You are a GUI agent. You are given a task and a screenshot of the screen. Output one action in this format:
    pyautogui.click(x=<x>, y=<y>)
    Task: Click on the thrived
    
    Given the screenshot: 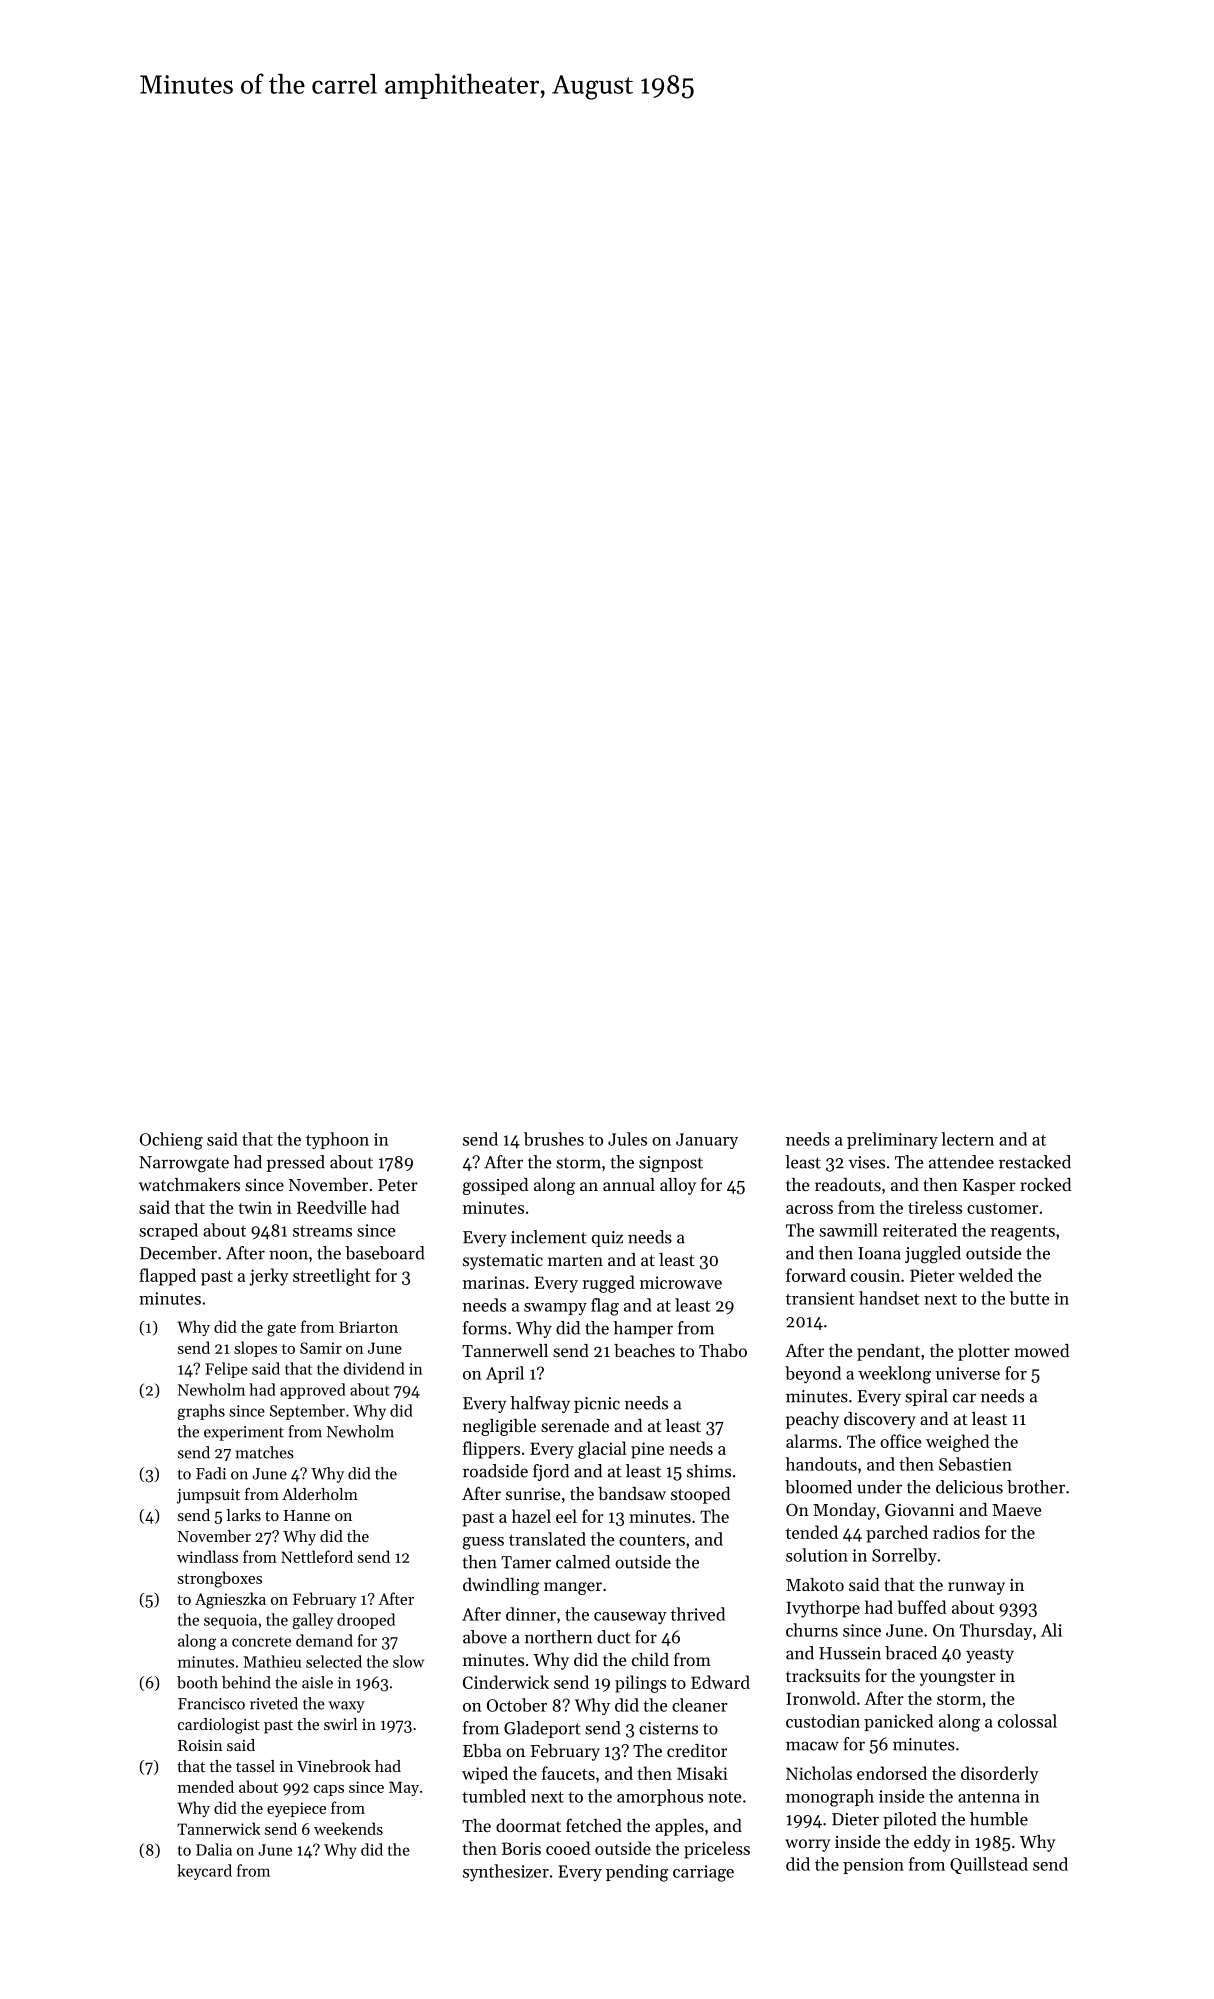 What is the action you would take?
    pyautogui.click(x=698, y=1614)
